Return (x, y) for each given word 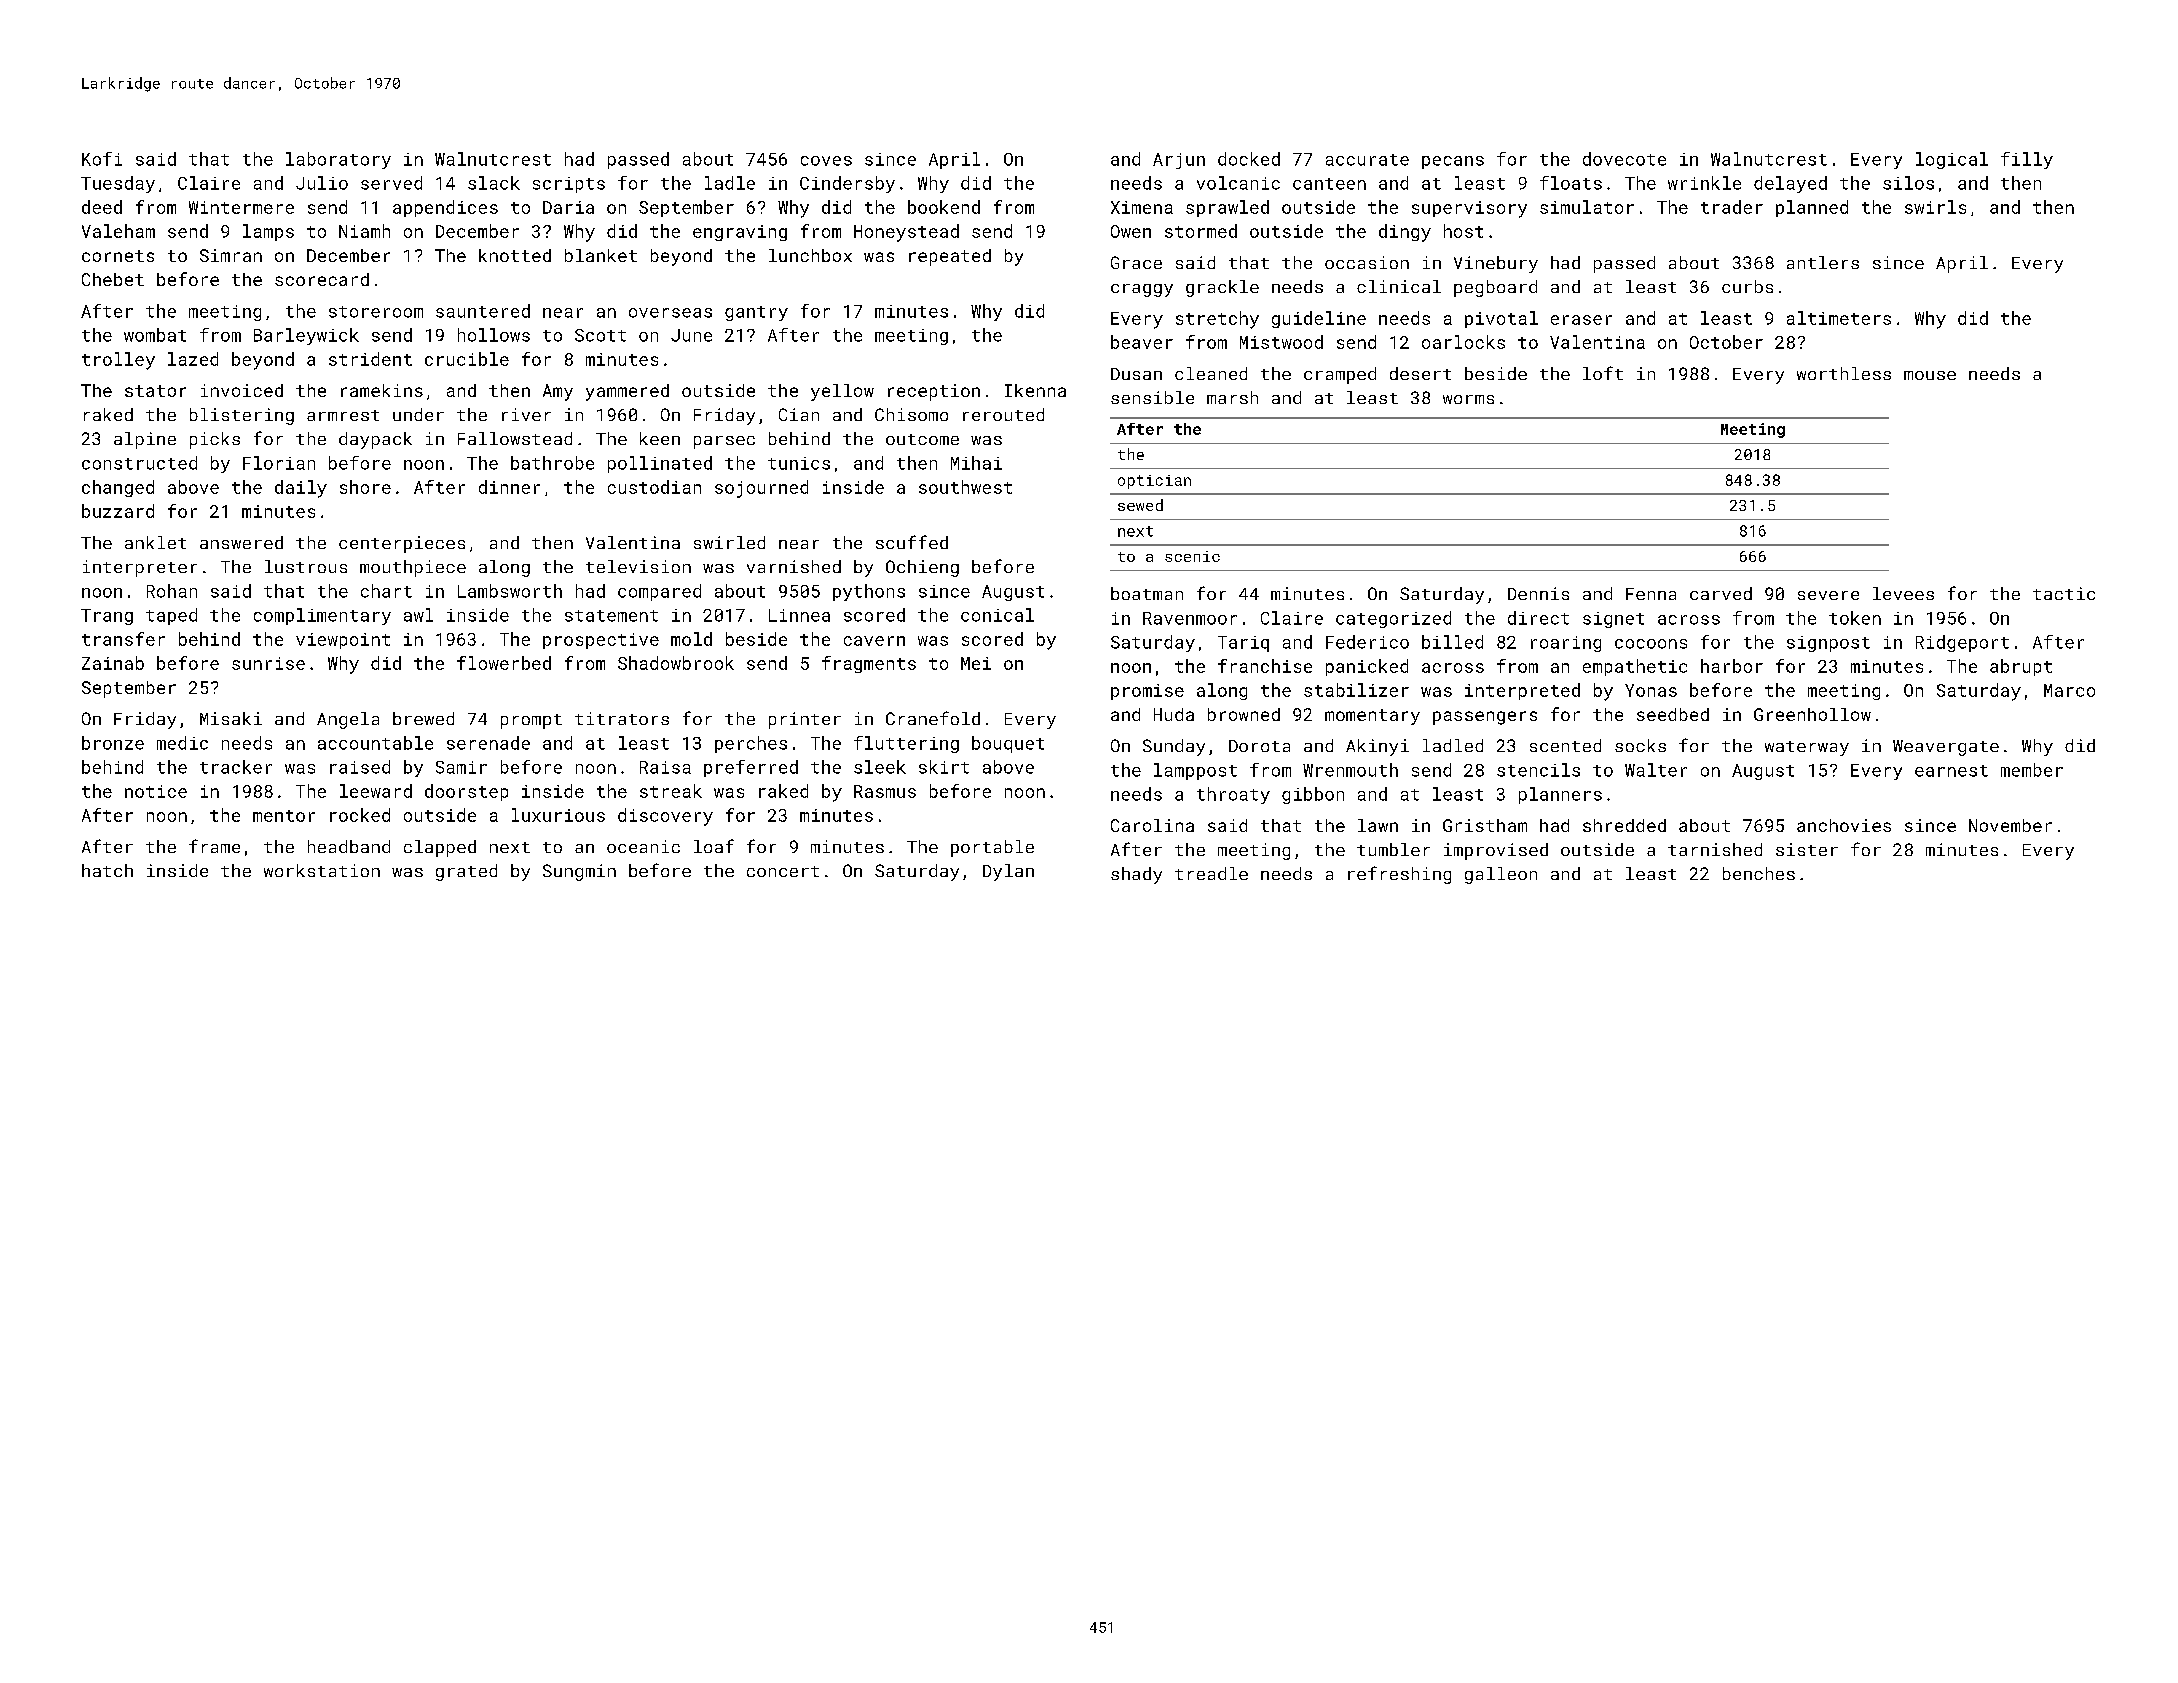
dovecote (1624, 159)
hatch (107, 870)
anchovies (1844, 825)
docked (1249, 159)
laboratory (338, 160)
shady (1136, 875)
